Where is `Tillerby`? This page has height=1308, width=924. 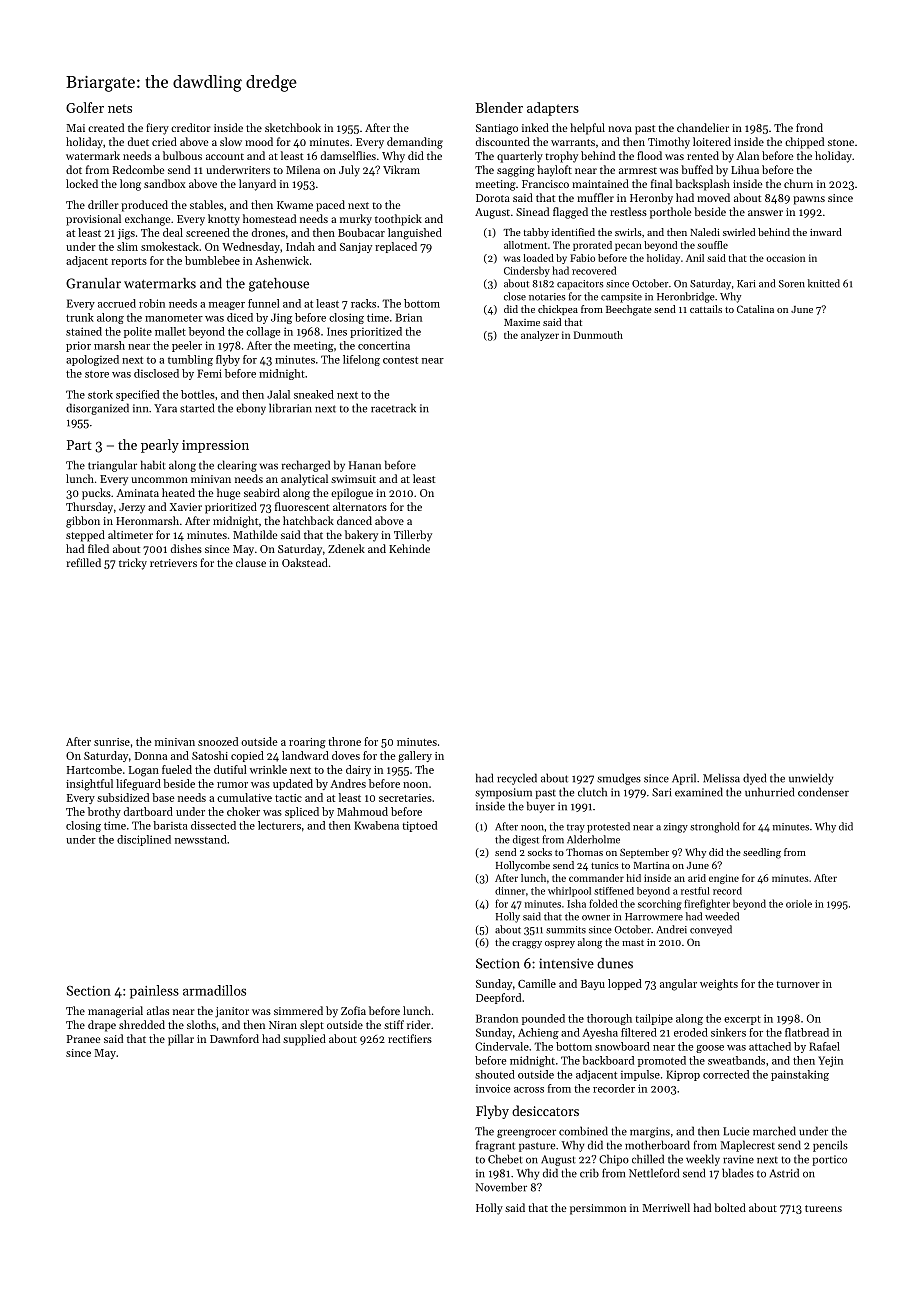 Tillerby is located at coordinates (413, 536).
